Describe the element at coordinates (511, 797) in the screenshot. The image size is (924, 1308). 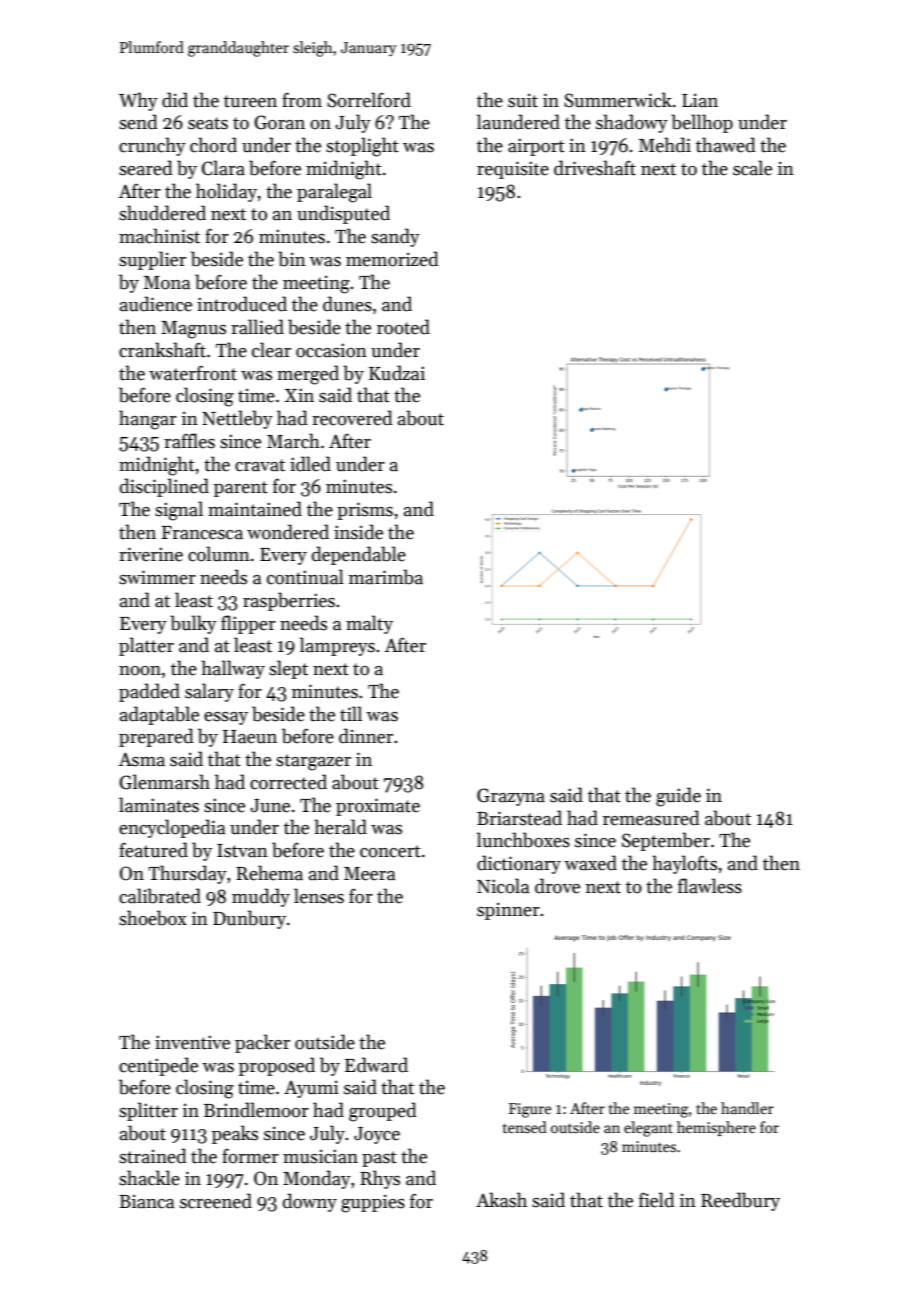
I see `Grazyna` at that location.
